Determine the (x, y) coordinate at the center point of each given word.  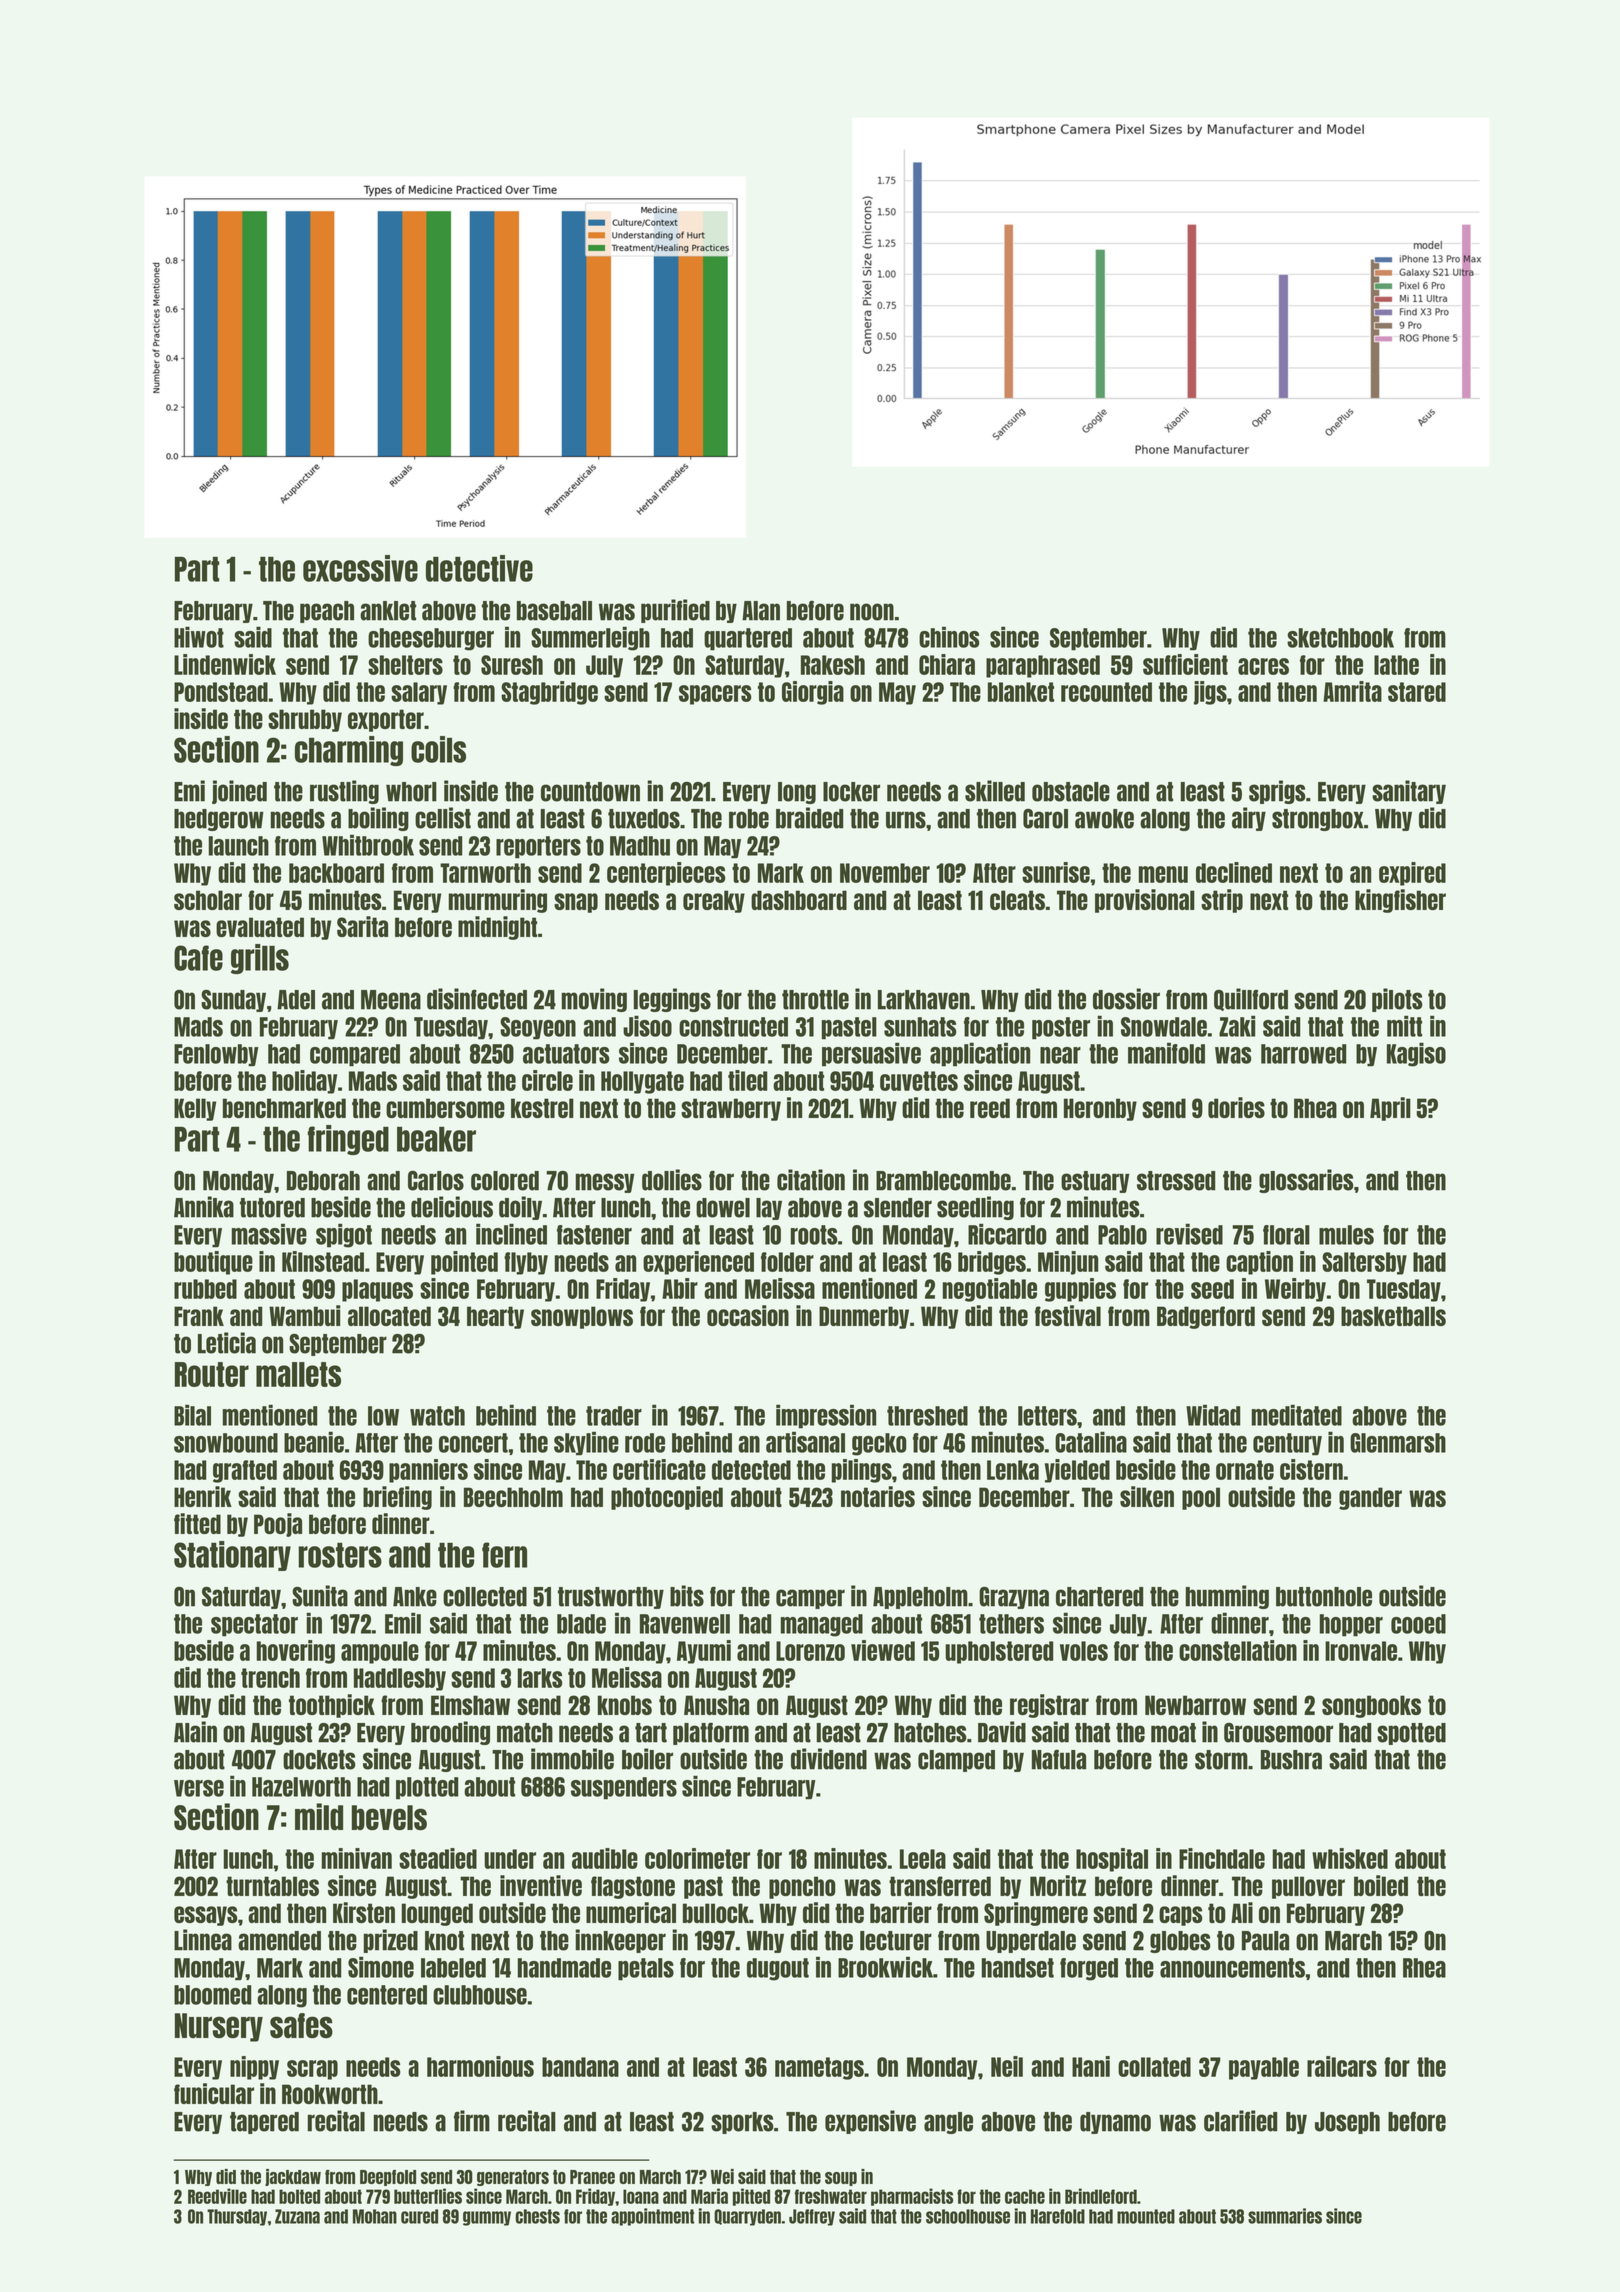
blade (581, 1624)
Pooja (278, 1525)
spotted (1411, 1734)
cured (419, 2216)
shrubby (305, 720)
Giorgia (813, 693)
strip (1222, 901)
